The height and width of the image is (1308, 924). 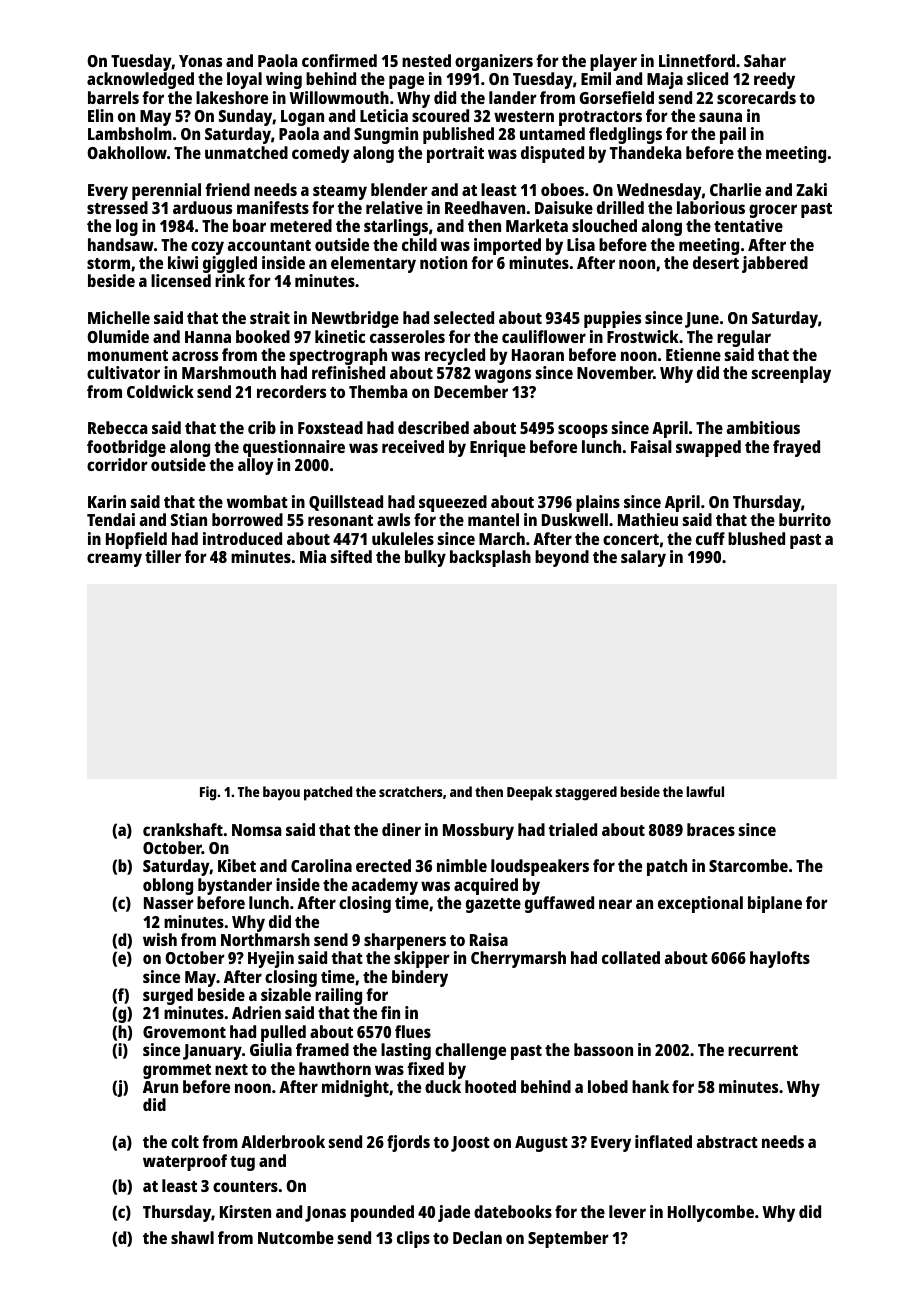 I want to click on salary, so click(x=643, y=558).
